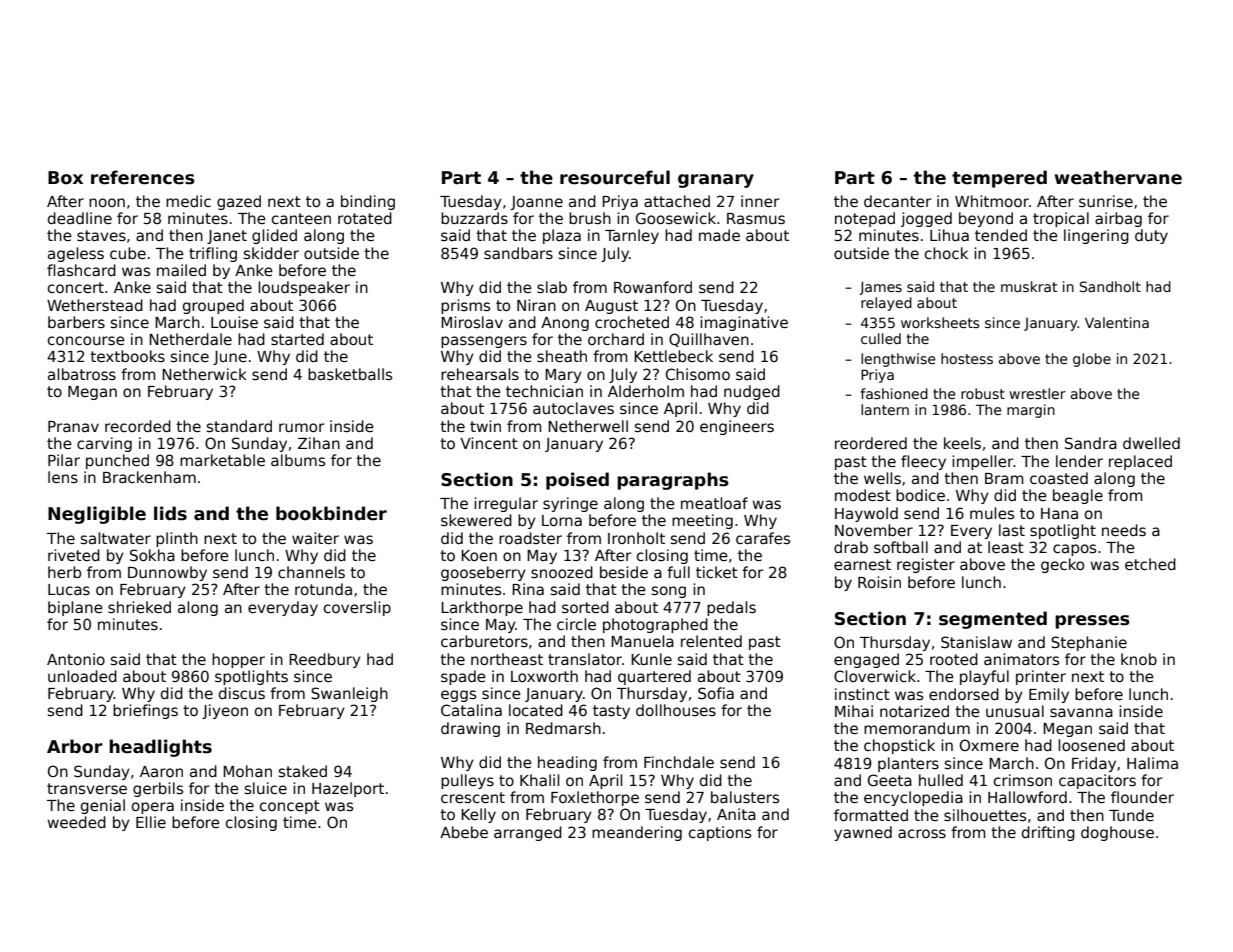 This screenshot has width=1233, height=952. What do you see at coordinates (325, 660) in the screenshot?
I see `Reedbury` at bounding box center [325, 660].
